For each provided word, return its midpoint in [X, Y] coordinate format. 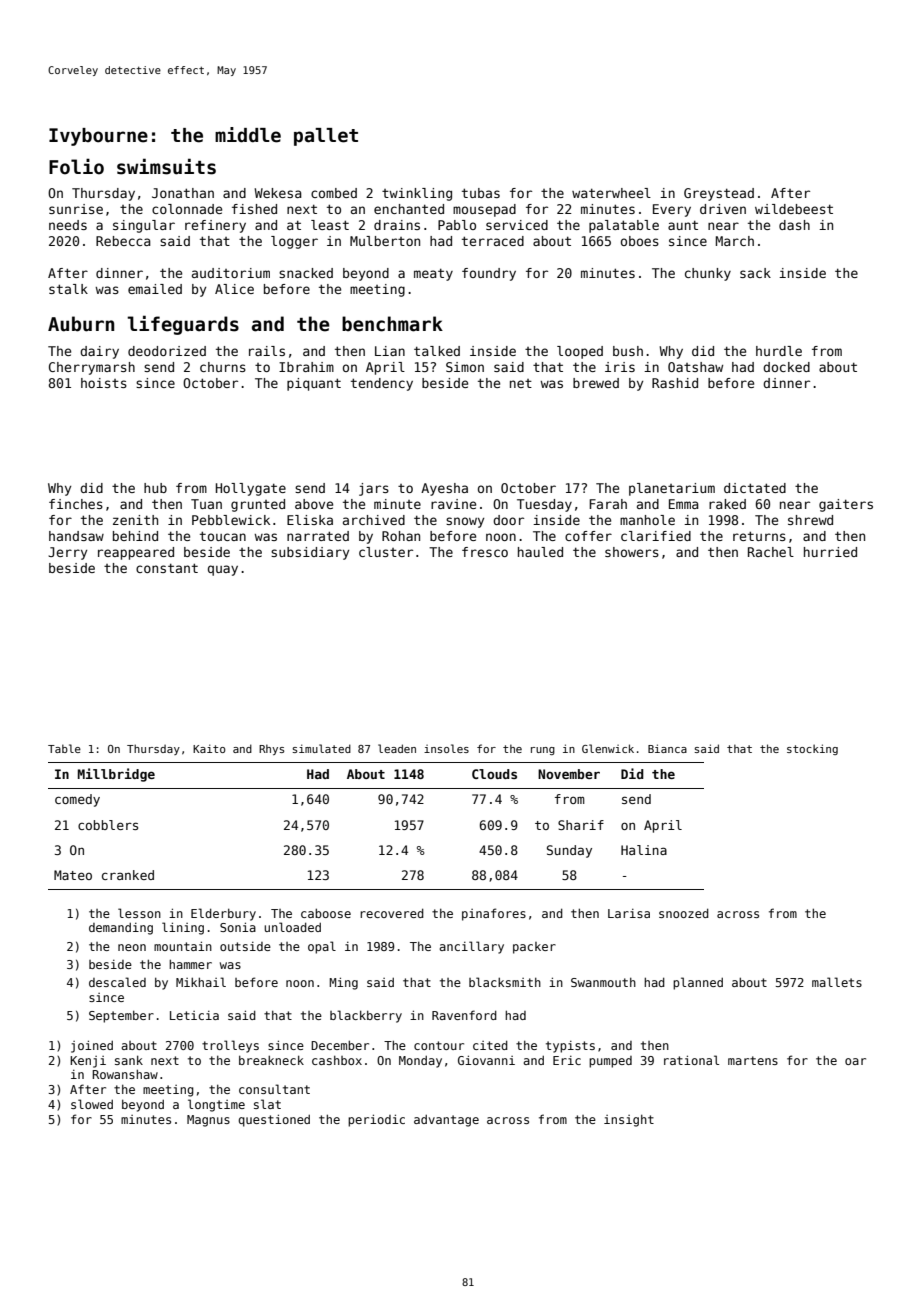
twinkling [417, 194]
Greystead [719, 194]
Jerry [67, 553]
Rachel [771, 552]
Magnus [208, 1121]
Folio [76, 166]
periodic [376, 1120]
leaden [397, 748]
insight [629, 1121]
